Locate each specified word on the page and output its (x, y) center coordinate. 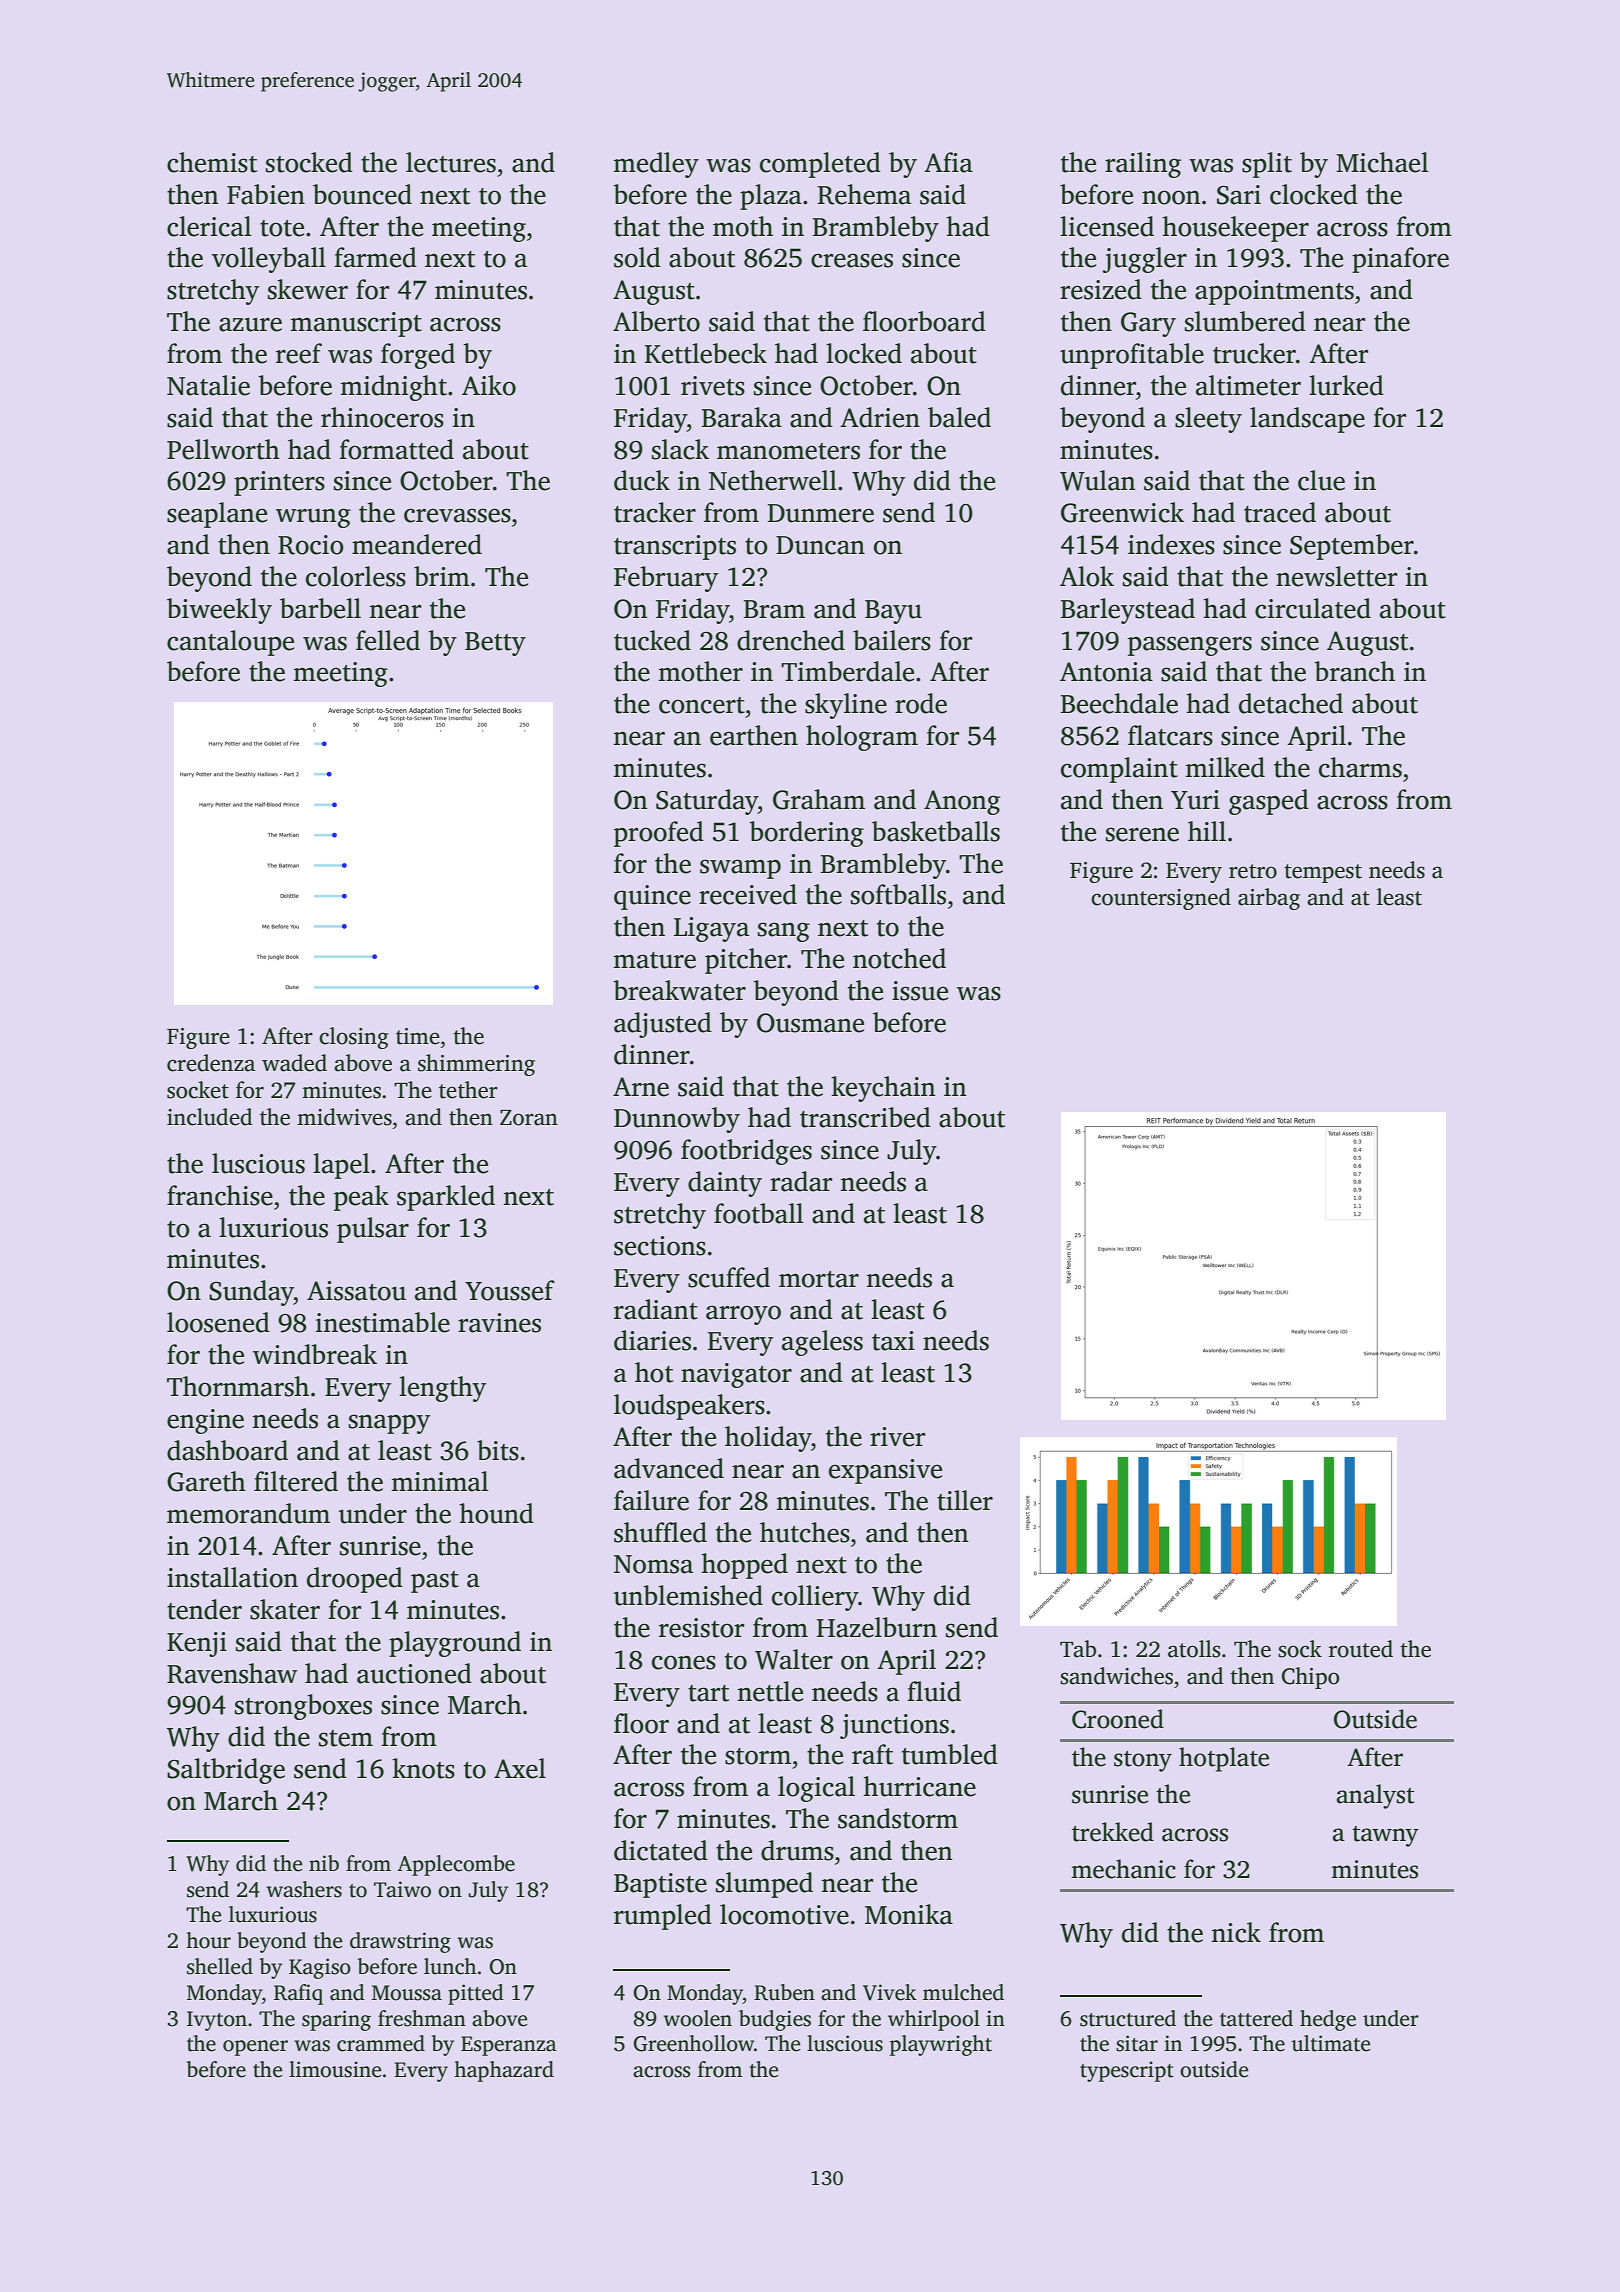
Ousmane (810, 1023)
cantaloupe (230, 643)
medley (656, 165)
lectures (451, 162)
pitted (476, 1994)
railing (1143, 165)
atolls (1194, 1649)
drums (797, 1850)
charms (1360, 767)
